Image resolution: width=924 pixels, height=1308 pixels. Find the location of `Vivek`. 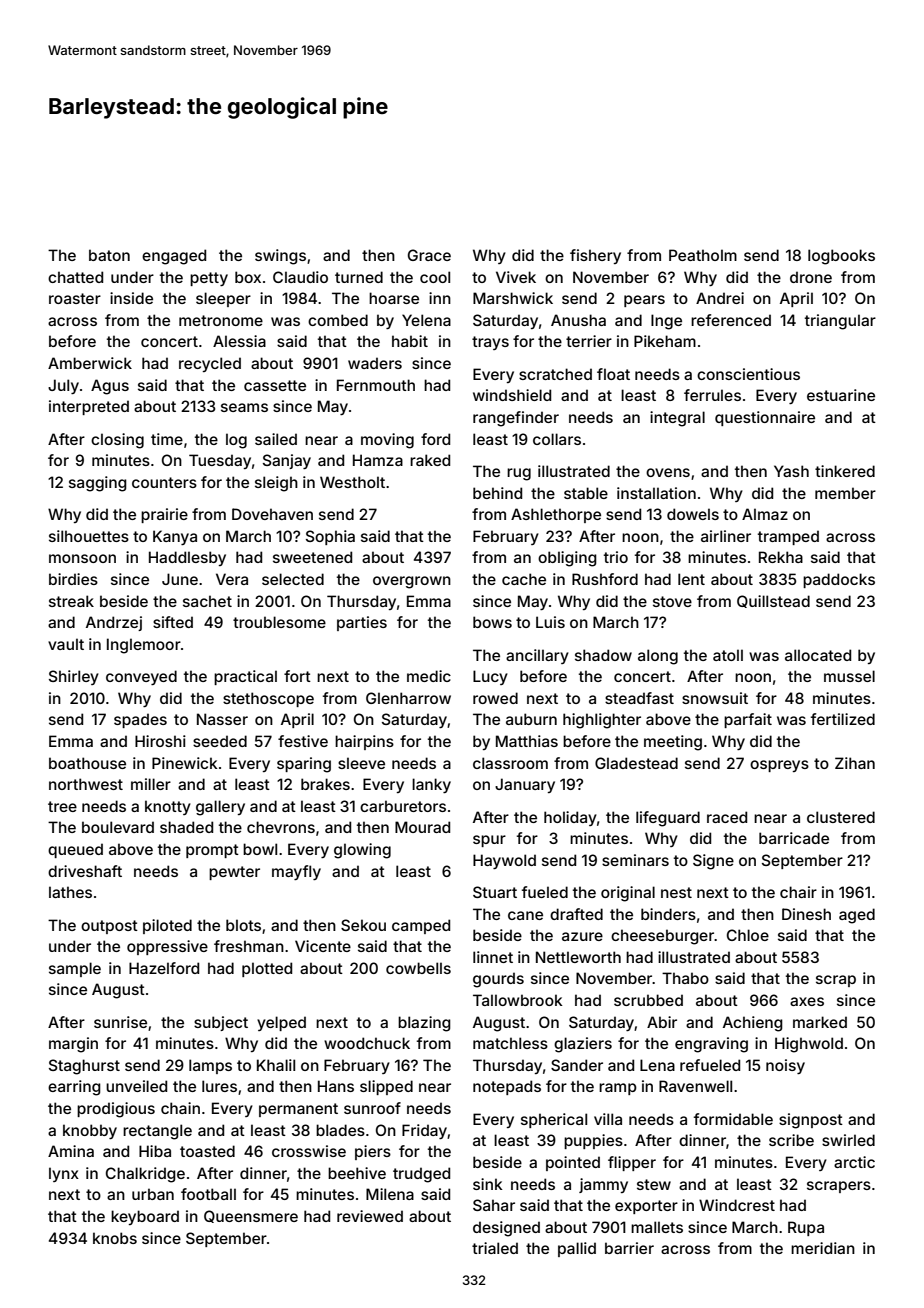

Vivek is located at coordinates (516, 277).
